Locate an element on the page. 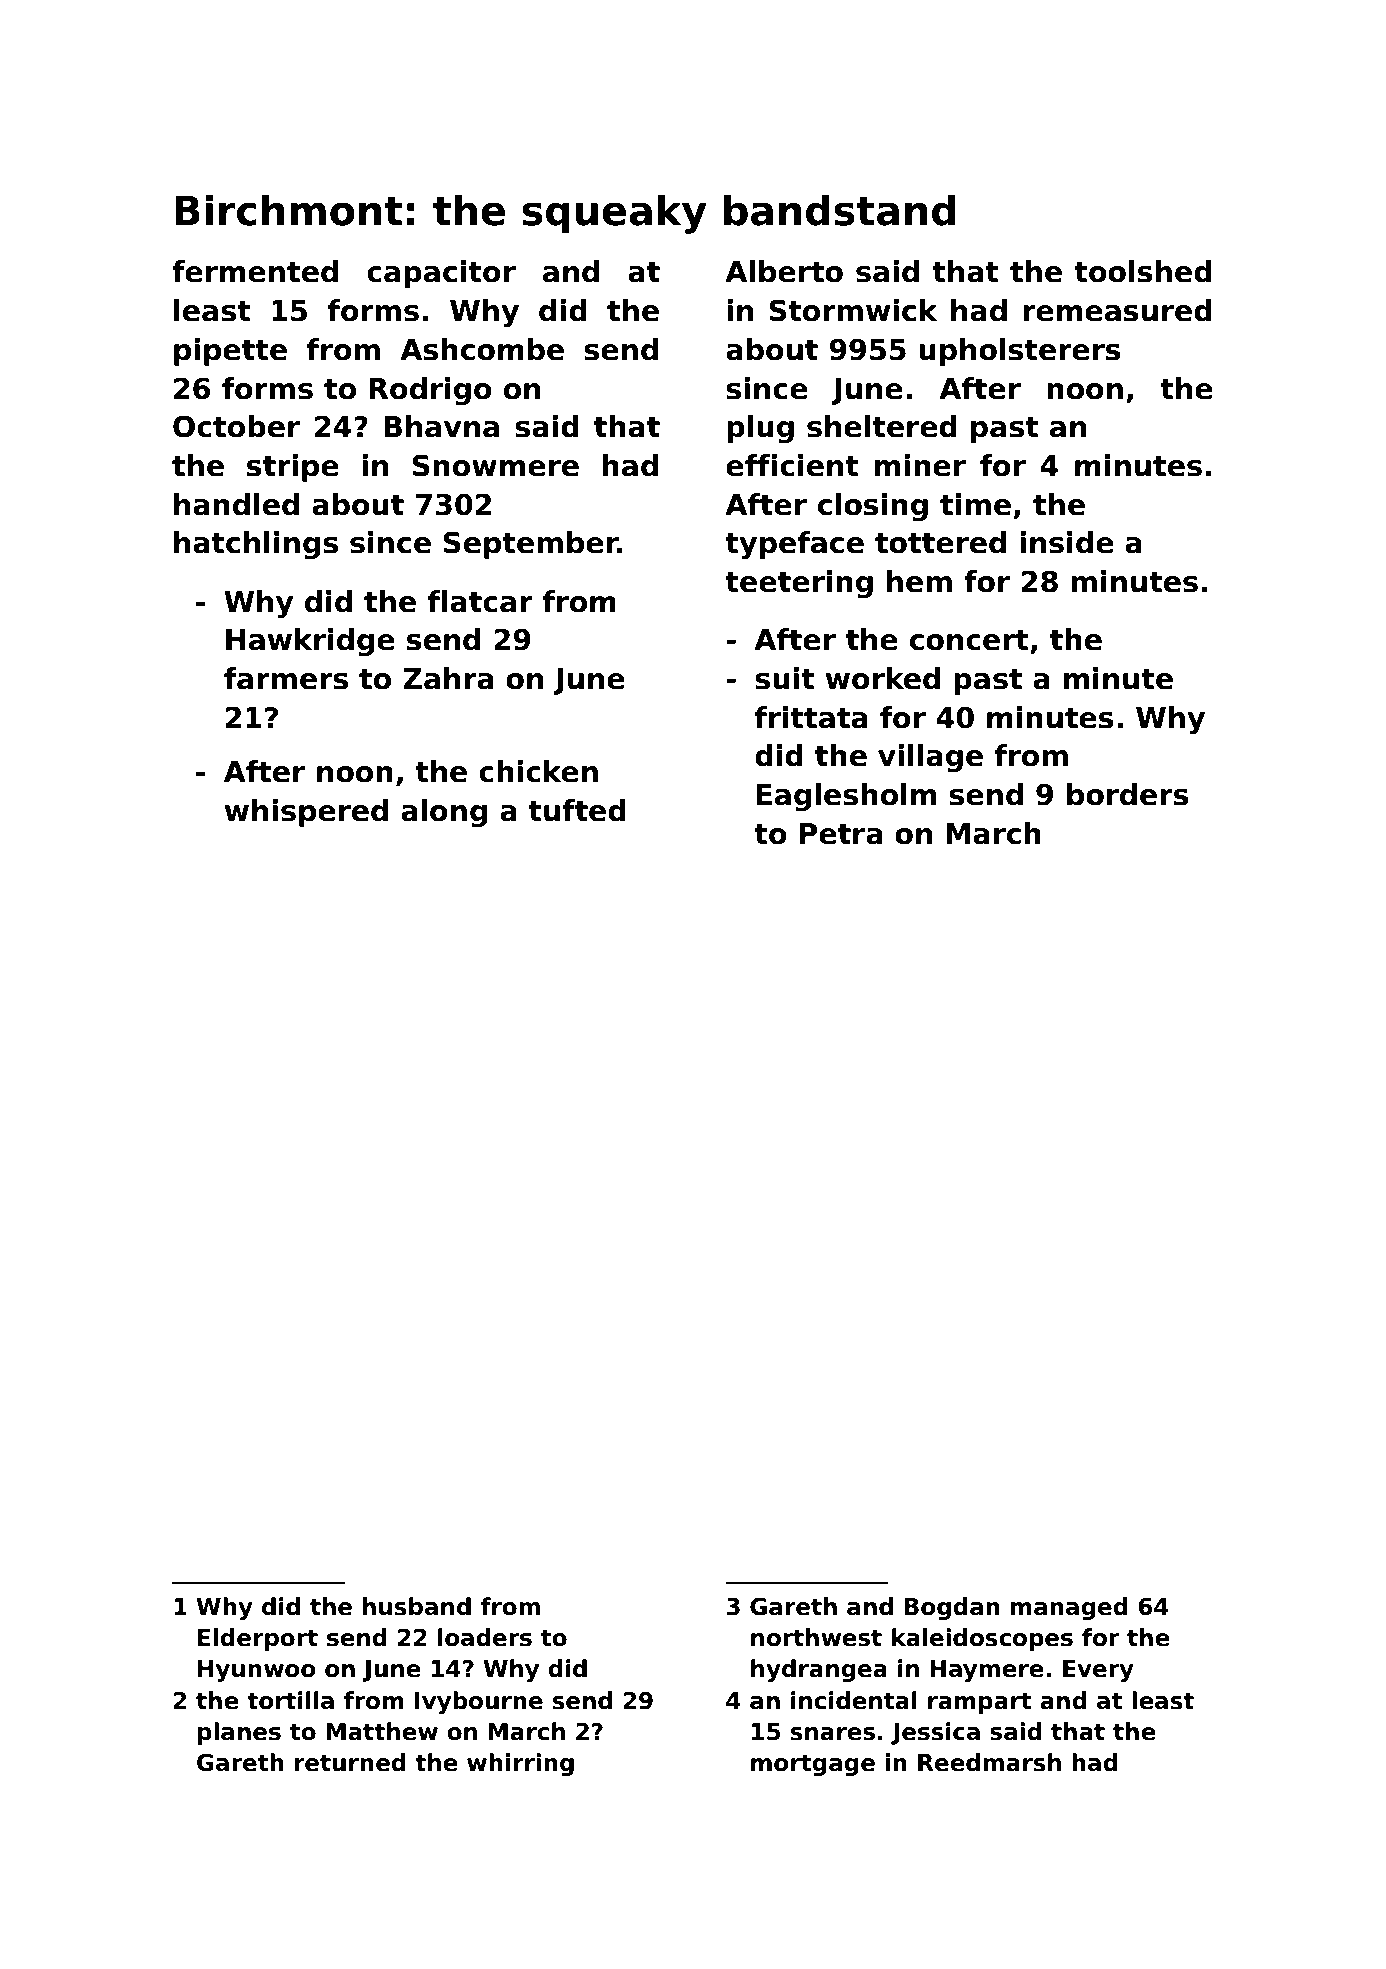  planes is located at coordinates (239, 1733).
